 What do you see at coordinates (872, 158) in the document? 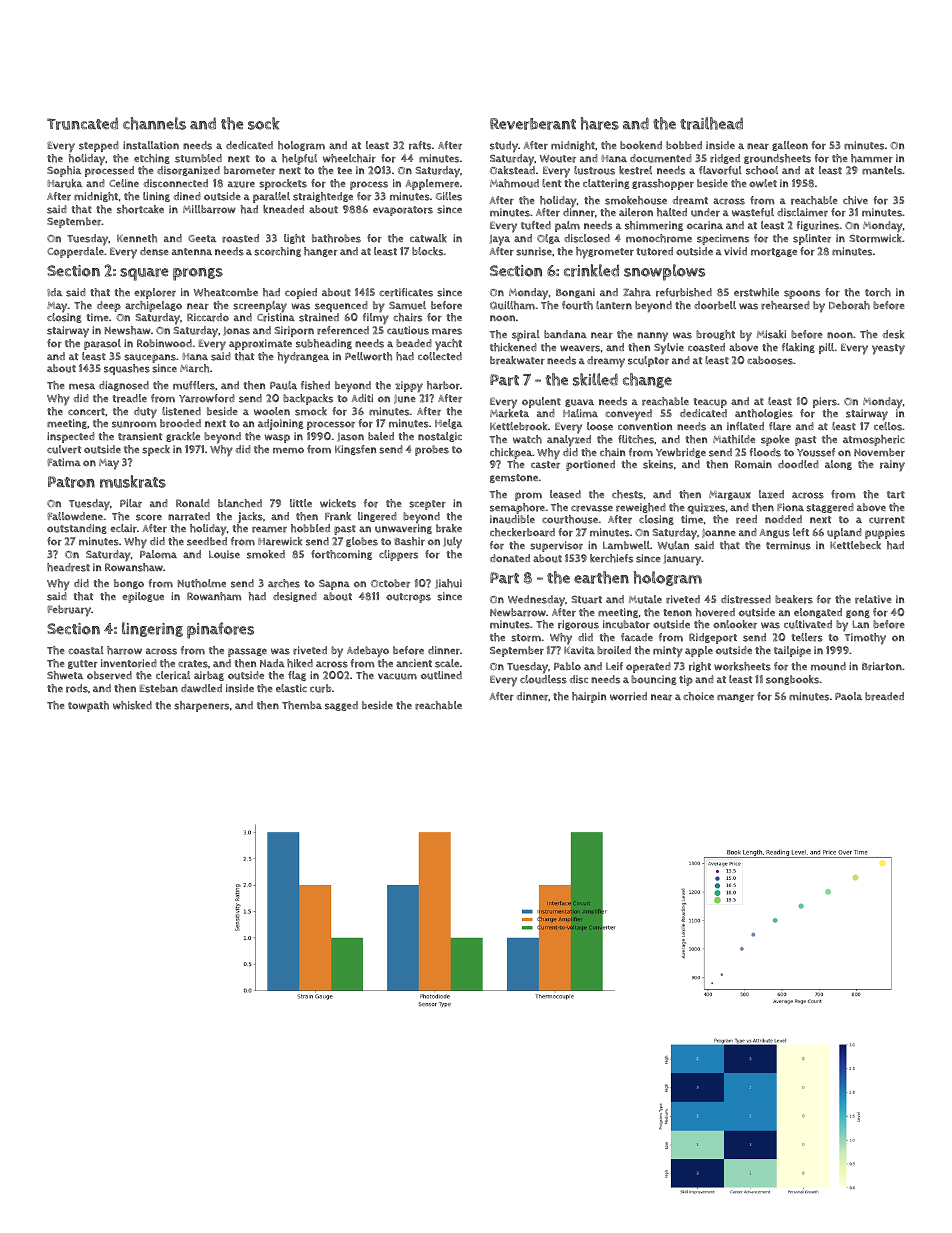
I see `hammer` at bounding box center [872, 158].
